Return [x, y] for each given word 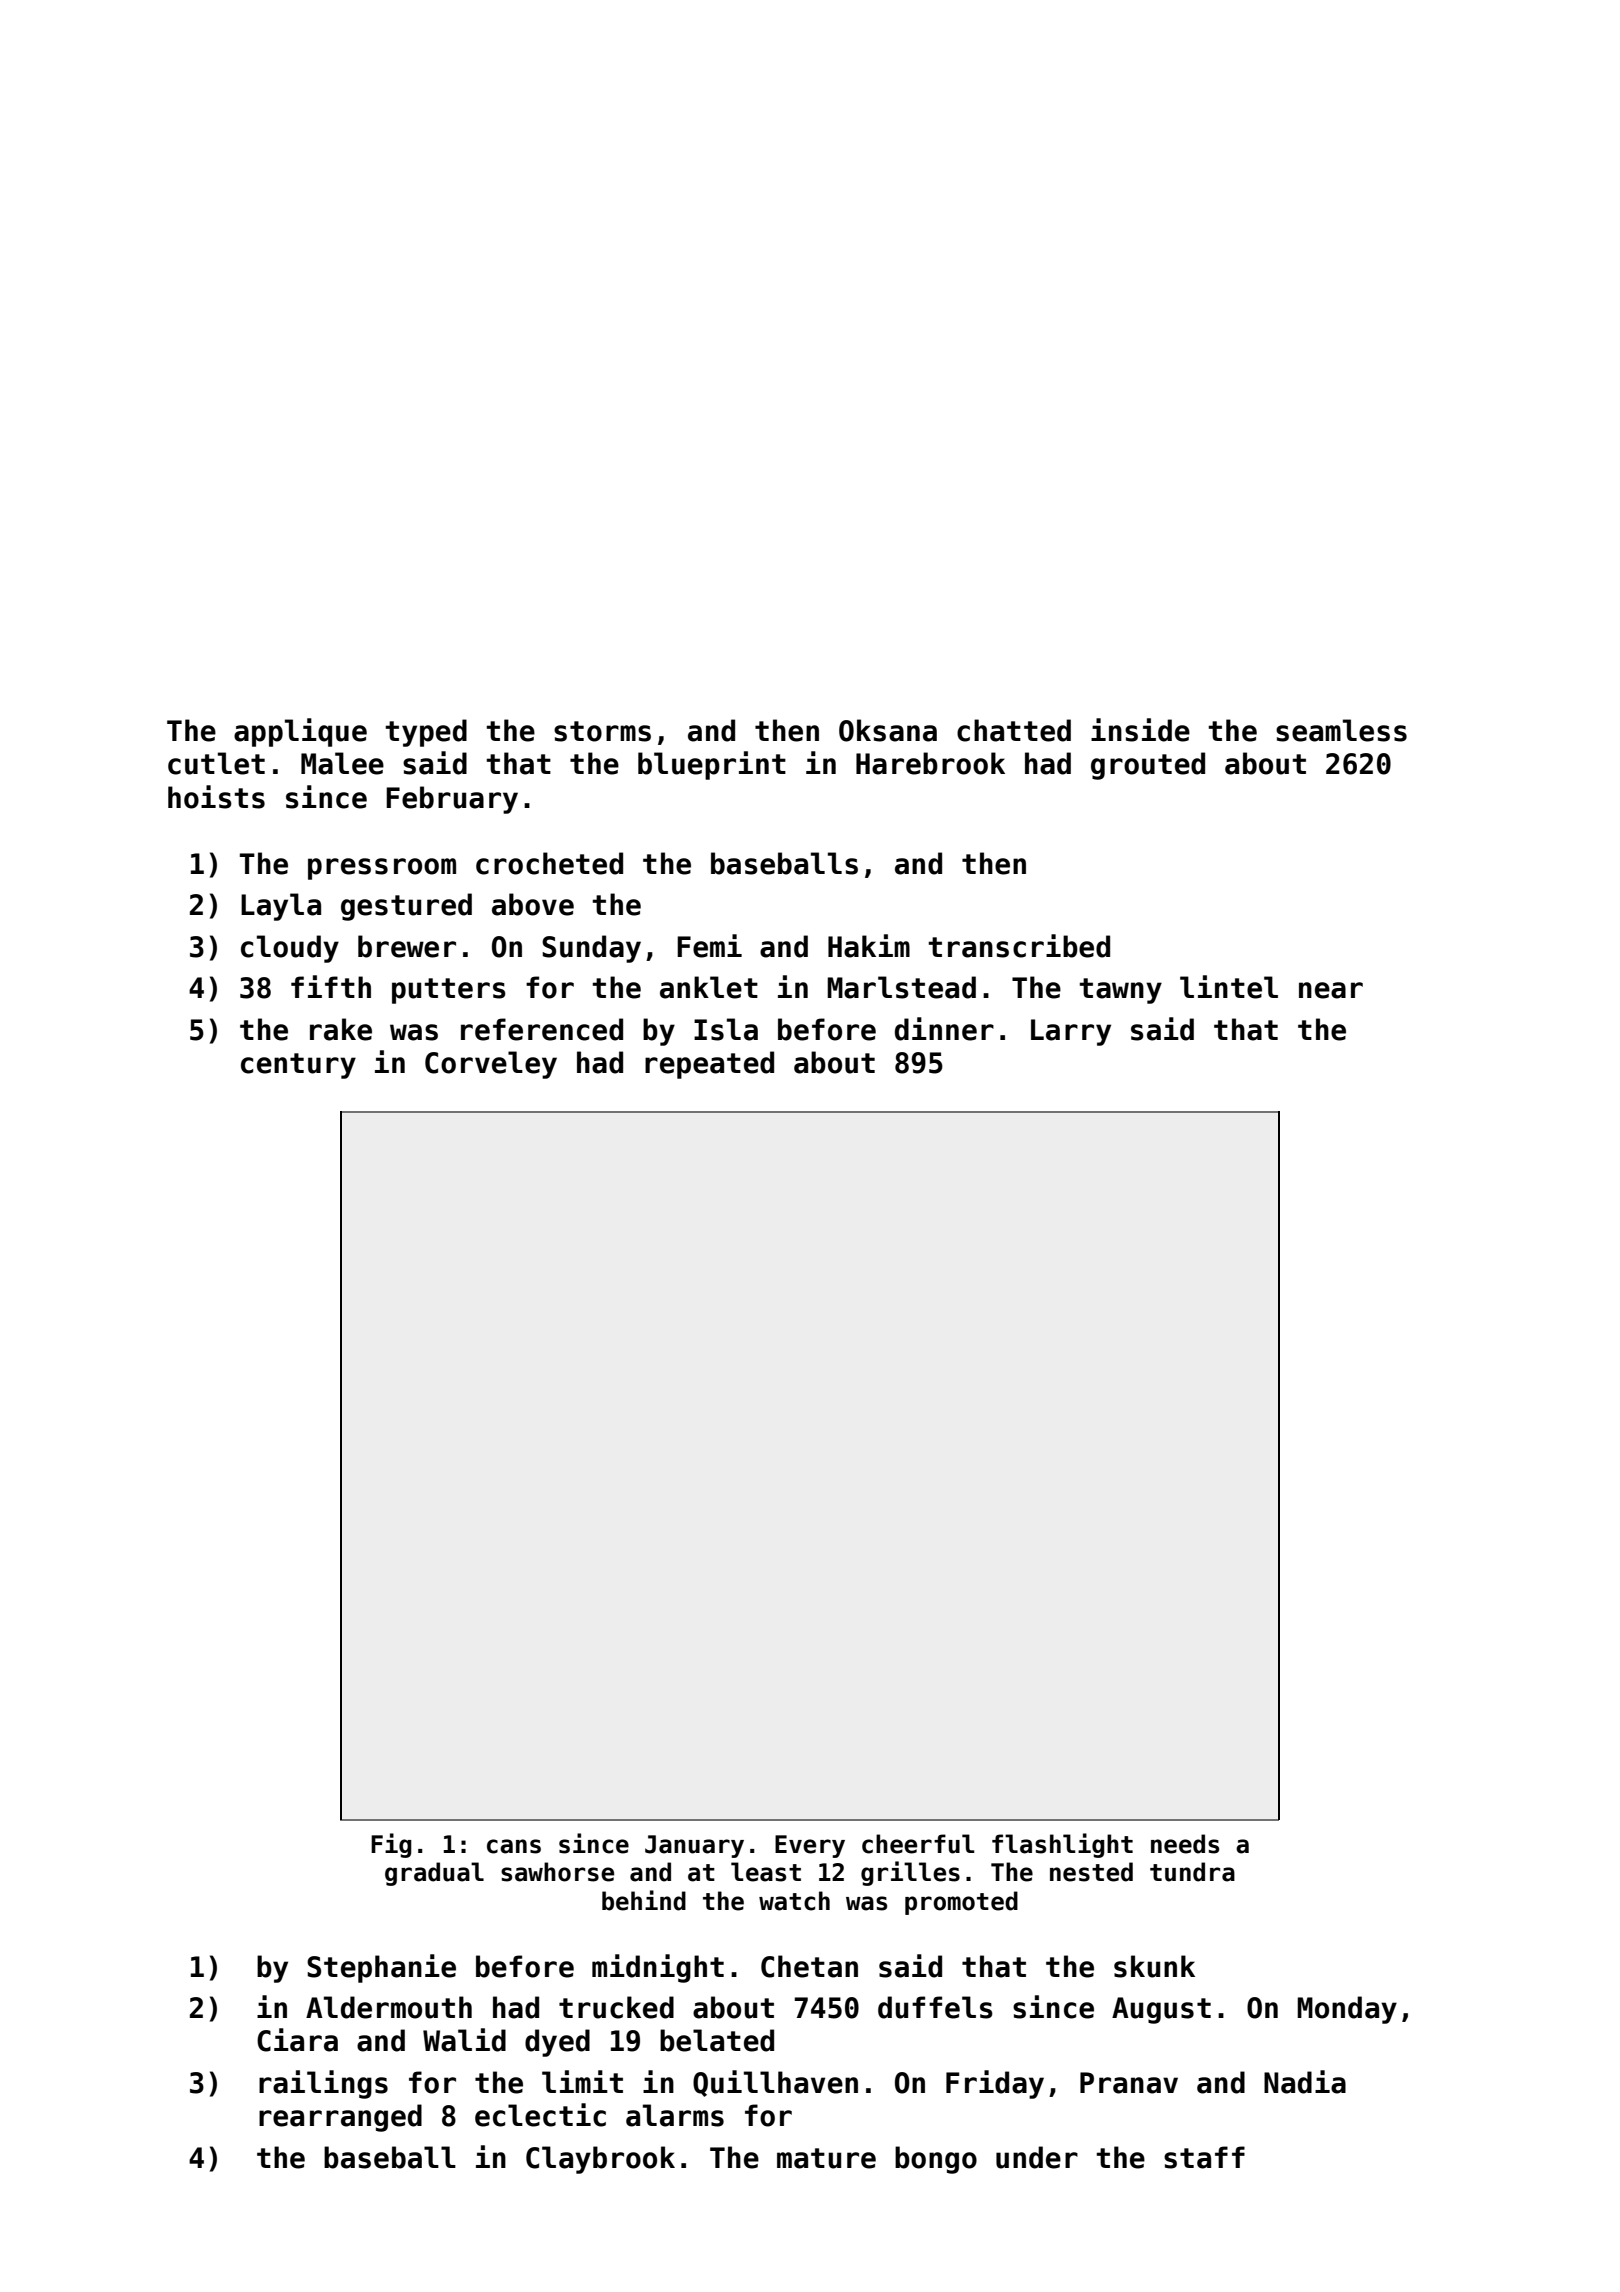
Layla [281, 907]
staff [1204, 2157]
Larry [1071, 1032]
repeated [709, 1065]
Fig [391, 1845]
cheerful [918, 1844]
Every [810, 1846]
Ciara [297, 2040]
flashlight [1062, 1845]
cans [514, 1846]
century [298, 1066]
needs [1185, 1844]
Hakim [869, 946]
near [1331, 990]
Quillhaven [775, 2083]
